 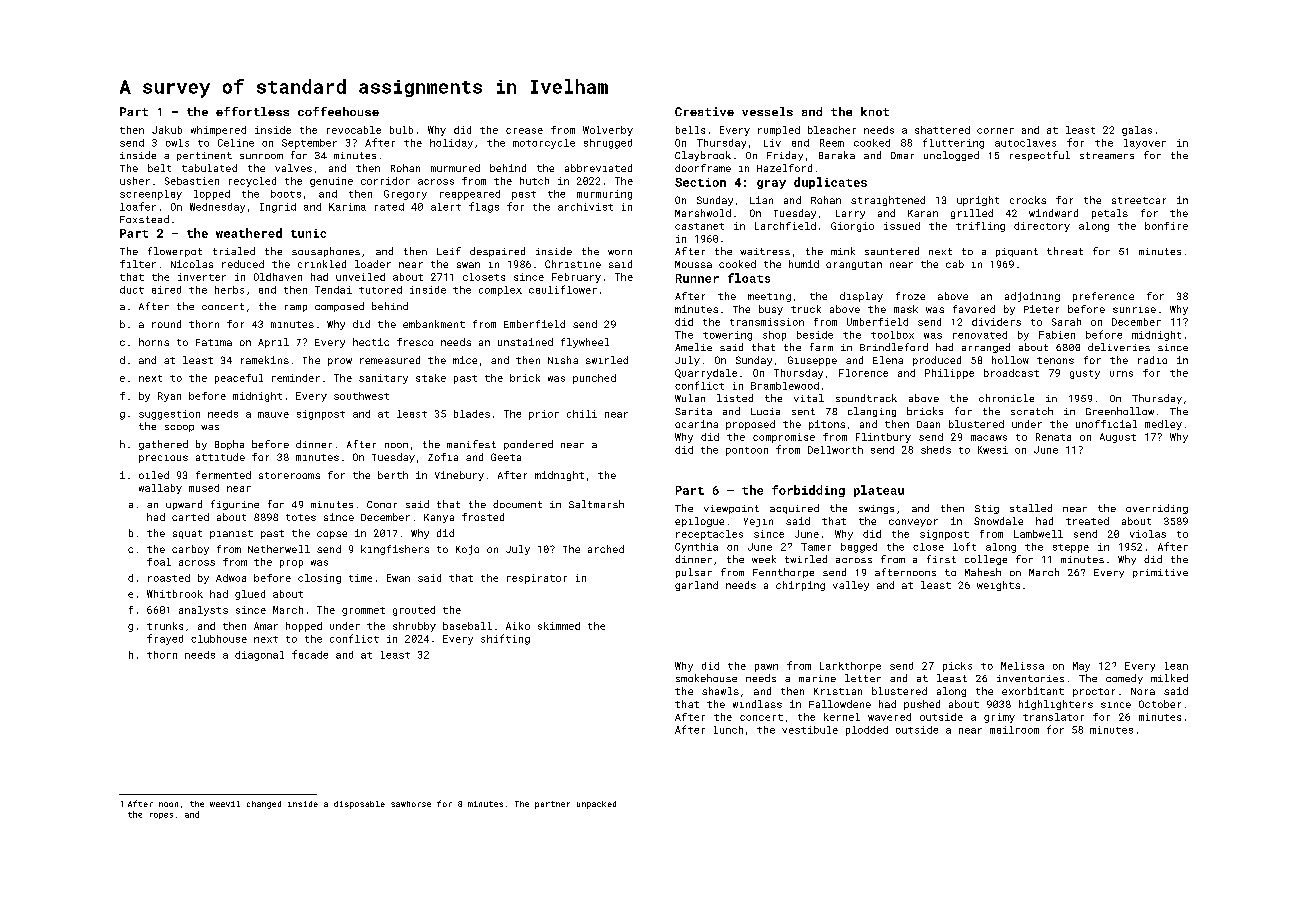 What do you see at coordinates (758, 522) in the image?
I see `Yejin` at bounding box center [758, 522].
